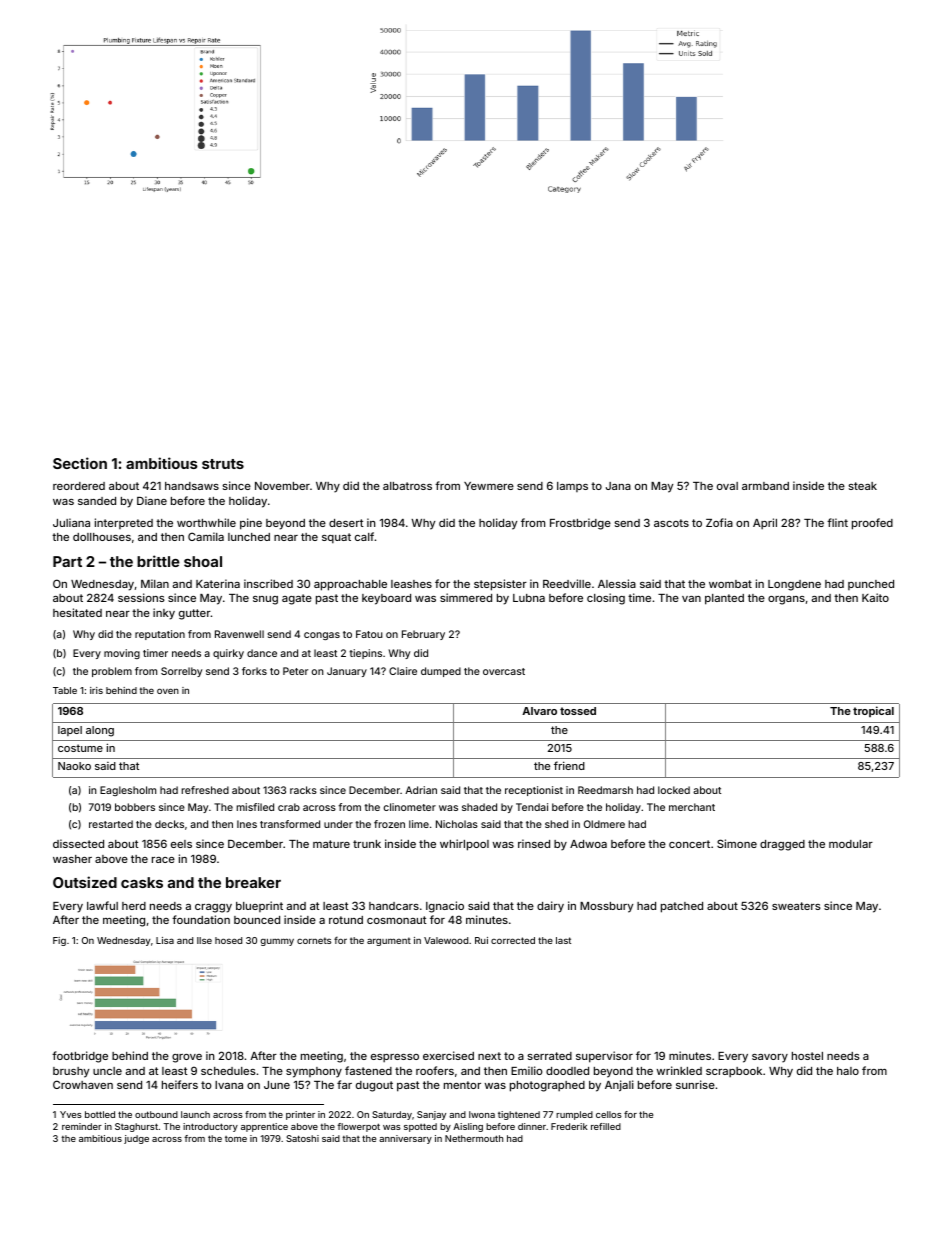  I want to click on symphony, so click(314, 1072).
